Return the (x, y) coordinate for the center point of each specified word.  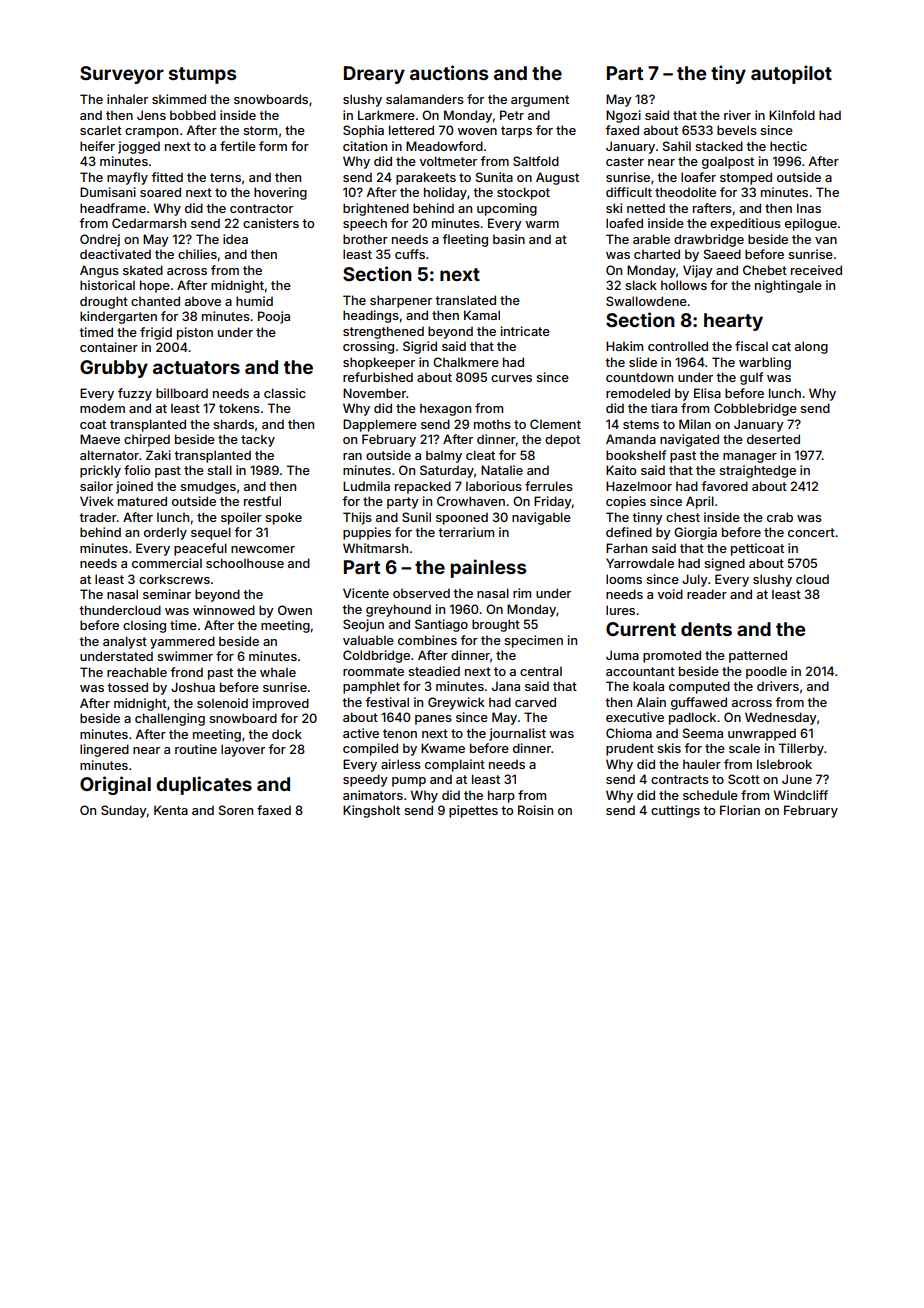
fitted (167, 177)
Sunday (124, 811)
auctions (449, 72)
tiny (728, 74)
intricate (525, 331)
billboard (182, 393)
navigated (689, 440)
